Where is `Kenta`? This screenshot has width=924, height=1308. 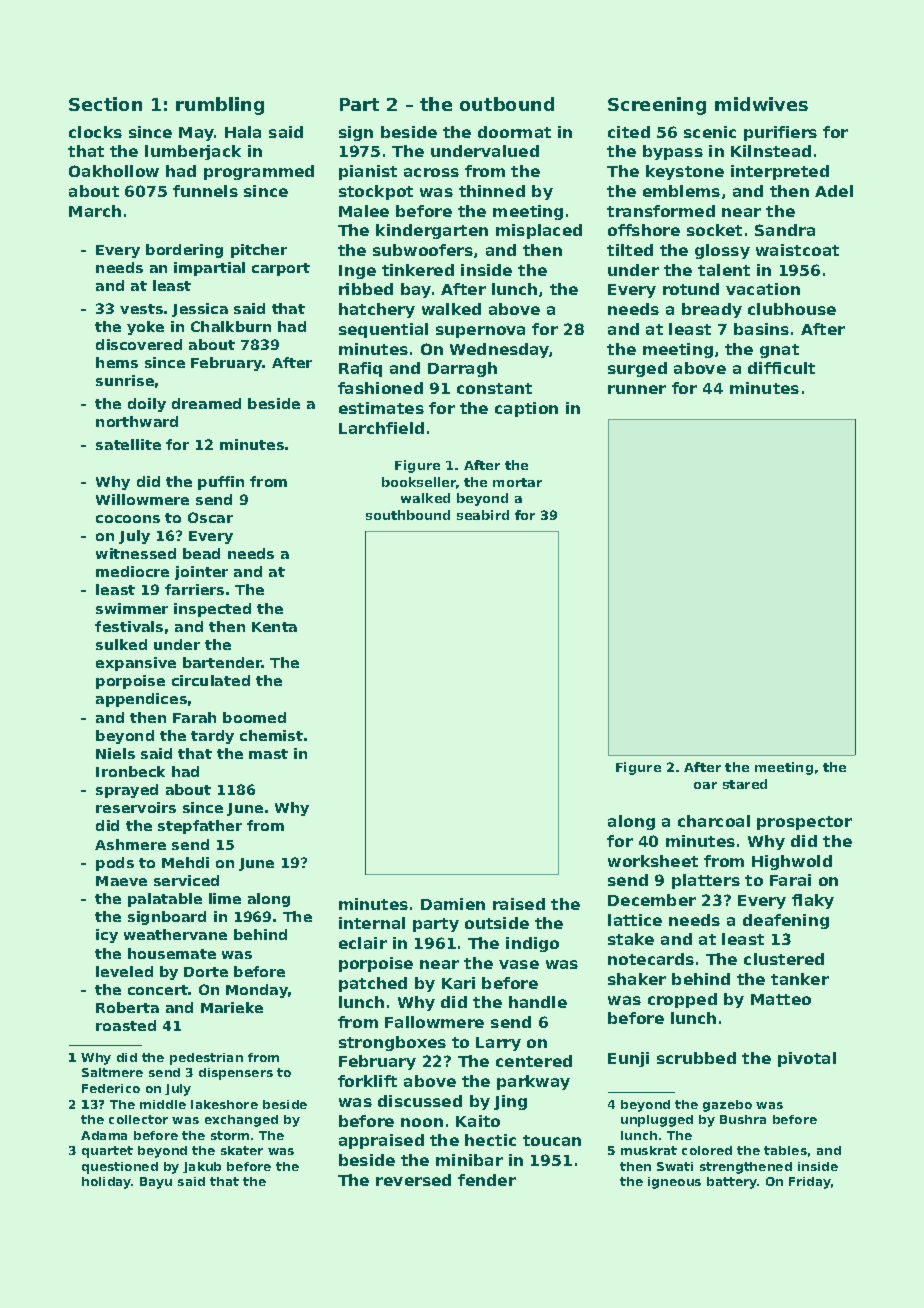 Kenta is located at coordinates (274, 627).
